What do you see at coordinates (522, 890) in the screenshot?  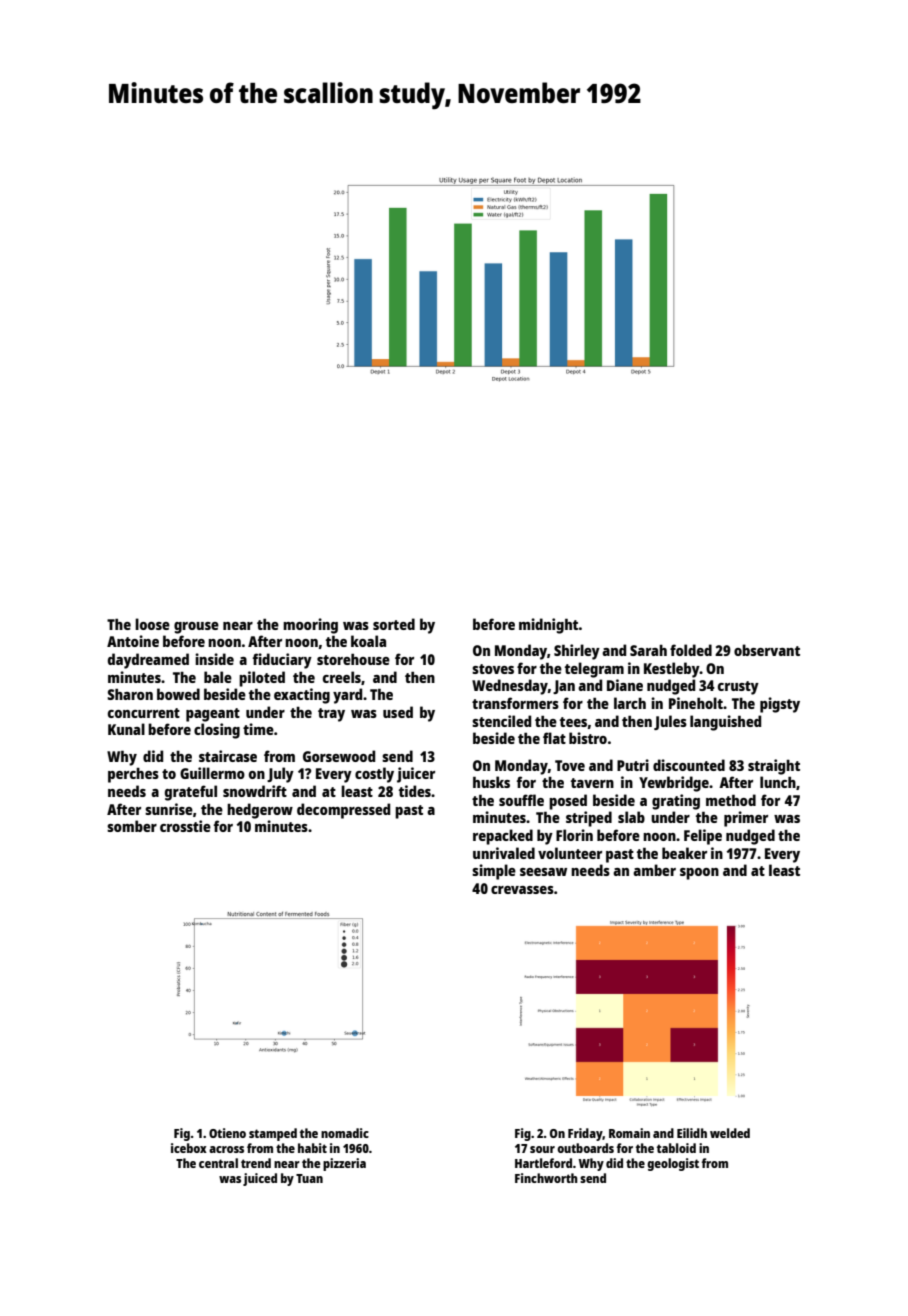 I see `crevasses` at bounding box center [522, 890].
